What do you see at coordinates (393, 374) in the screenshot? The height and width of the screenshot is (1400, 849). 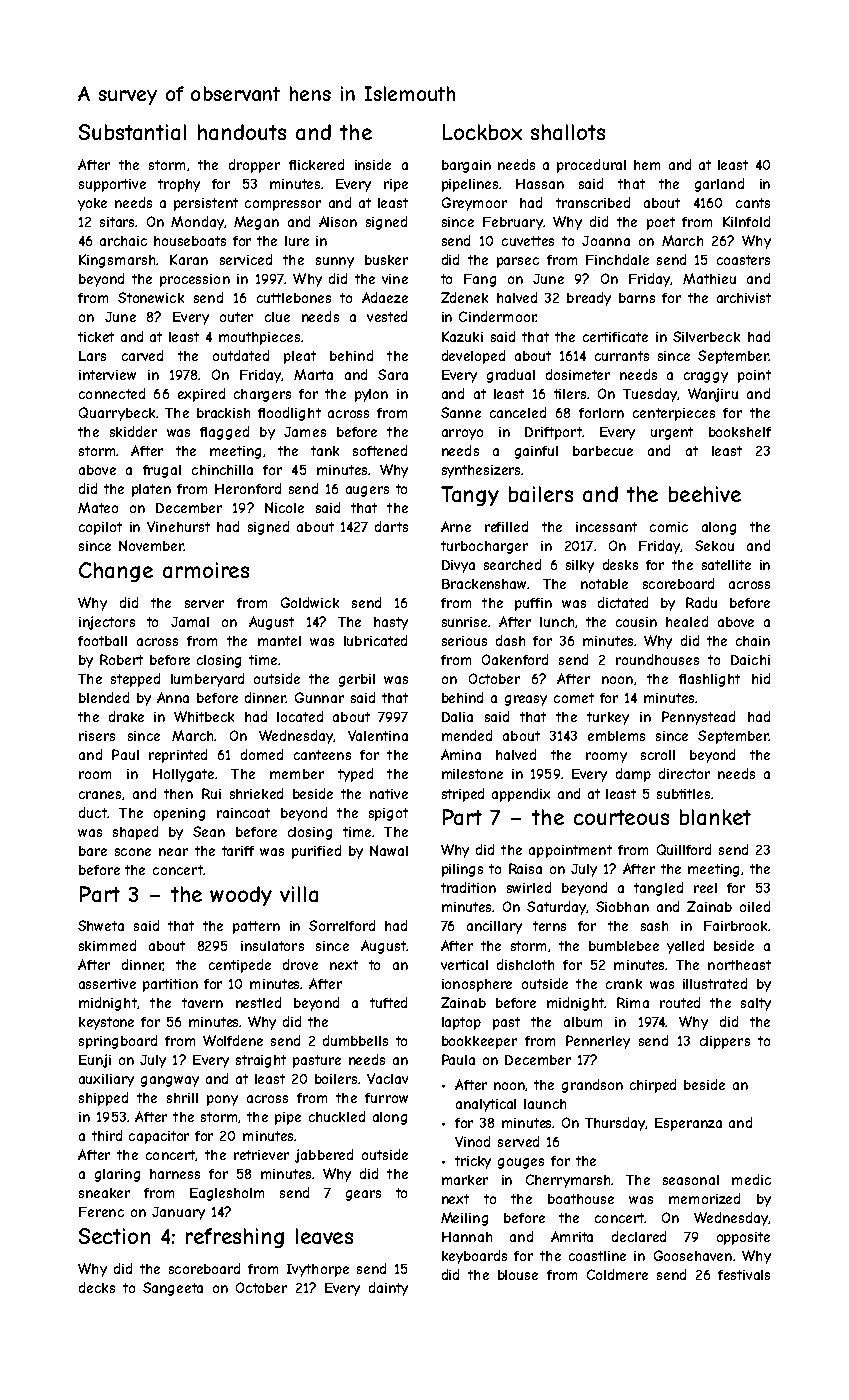 I see `Sara` at bounding box center [393, 374].
